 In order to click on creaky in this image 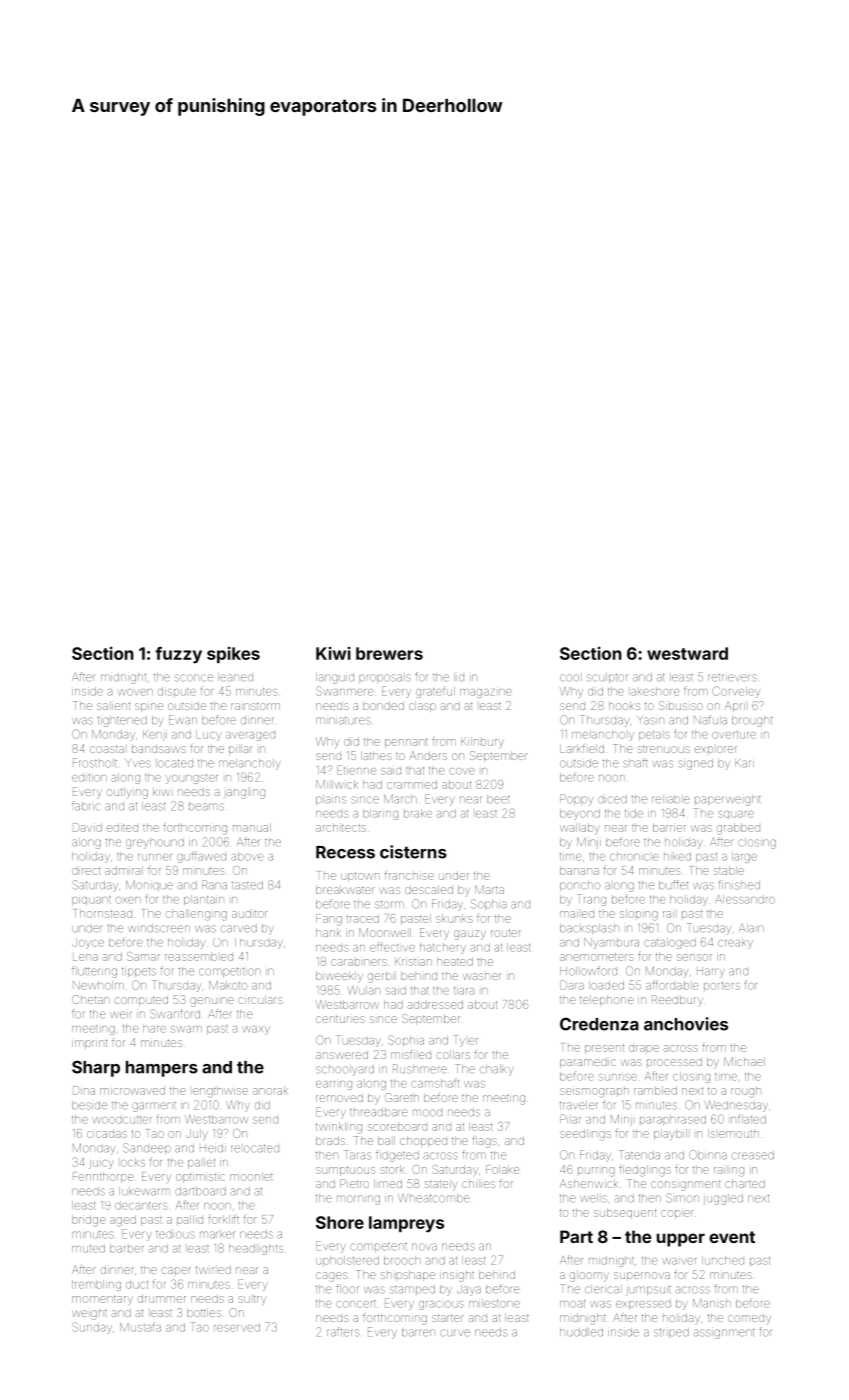, I will do `click(735, 943)`.
